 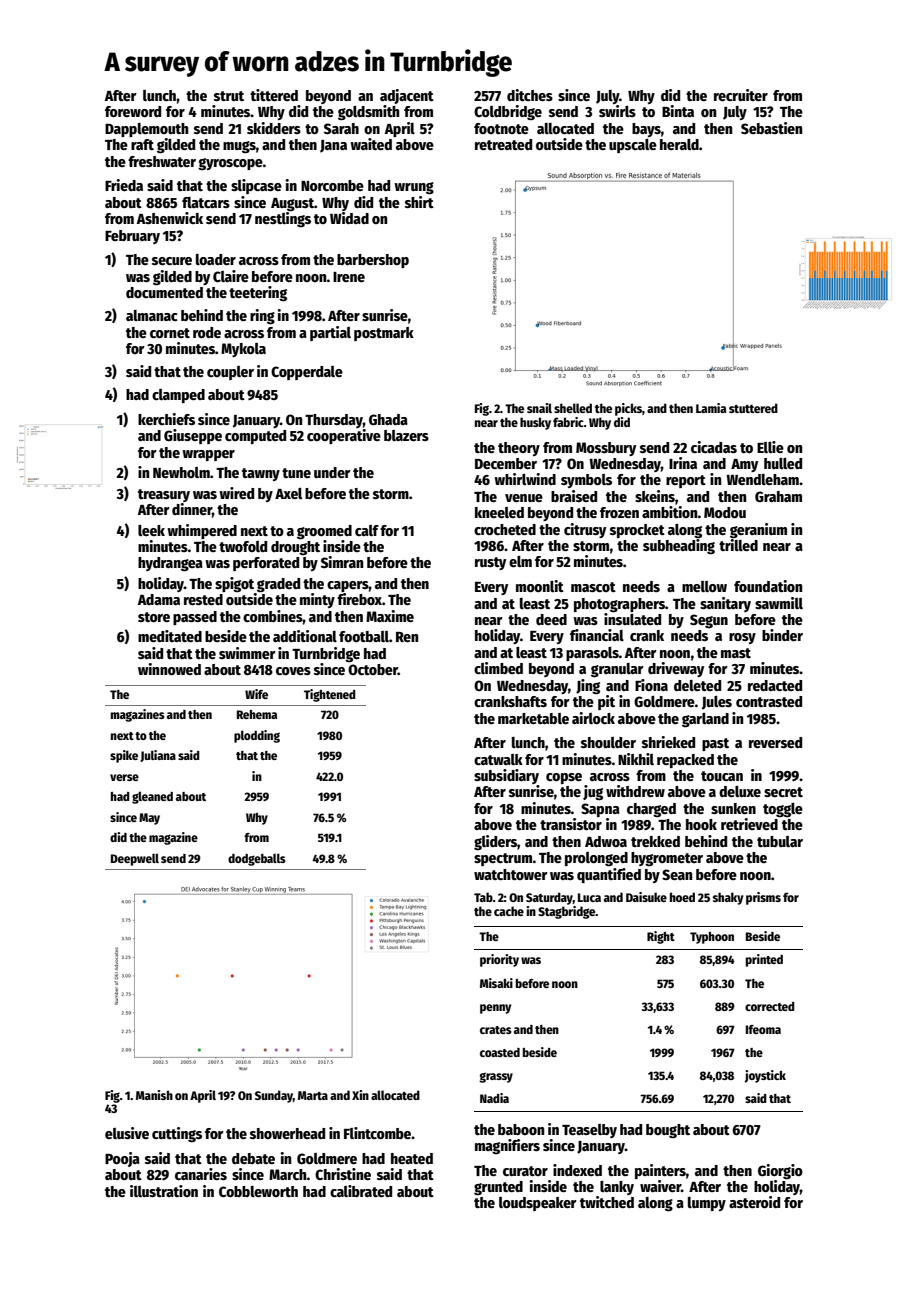 I want to click on adjacent, so click(x=407, y=96).
